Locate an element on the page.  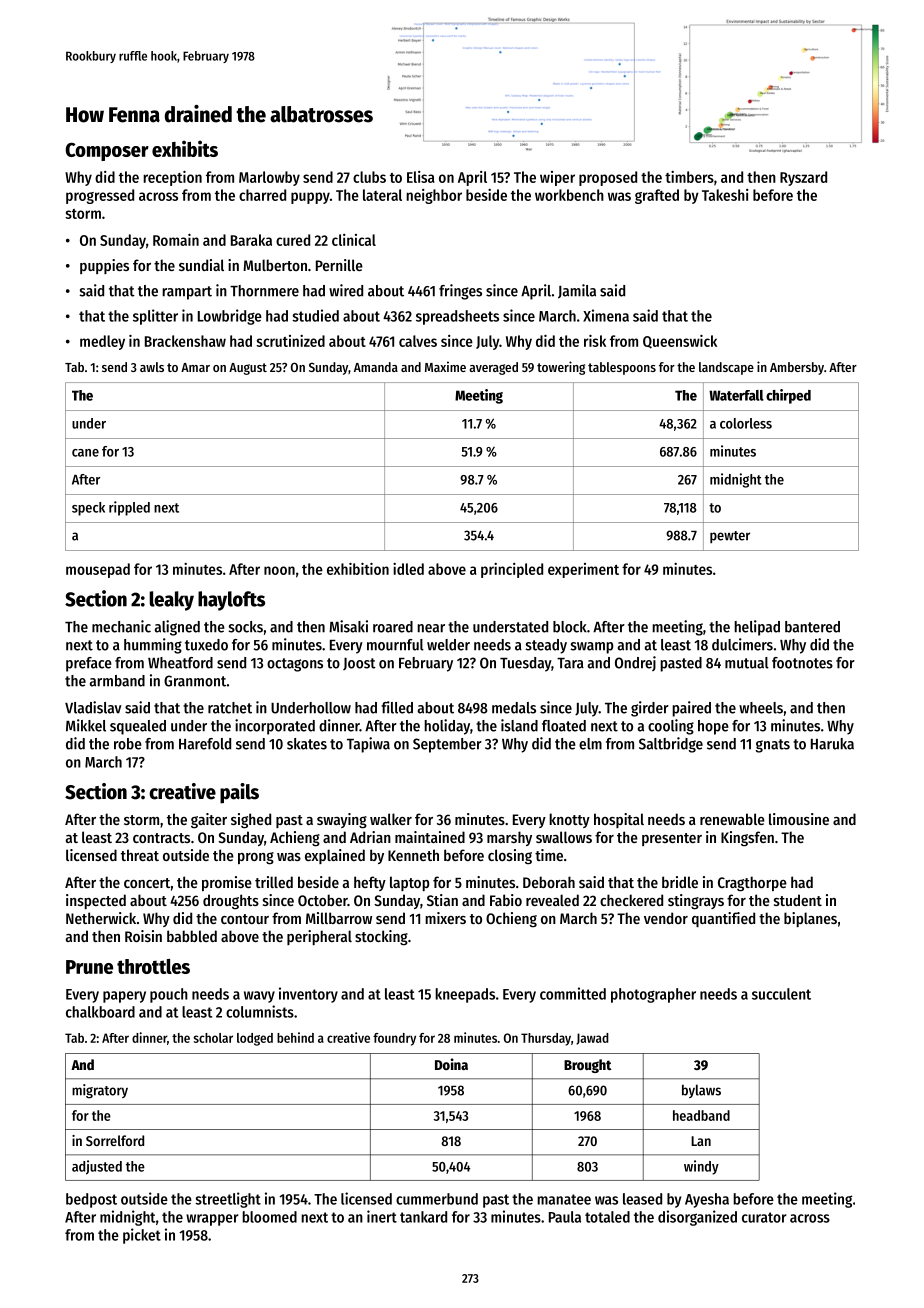
Haruka is located at coordinates (832, 744).
